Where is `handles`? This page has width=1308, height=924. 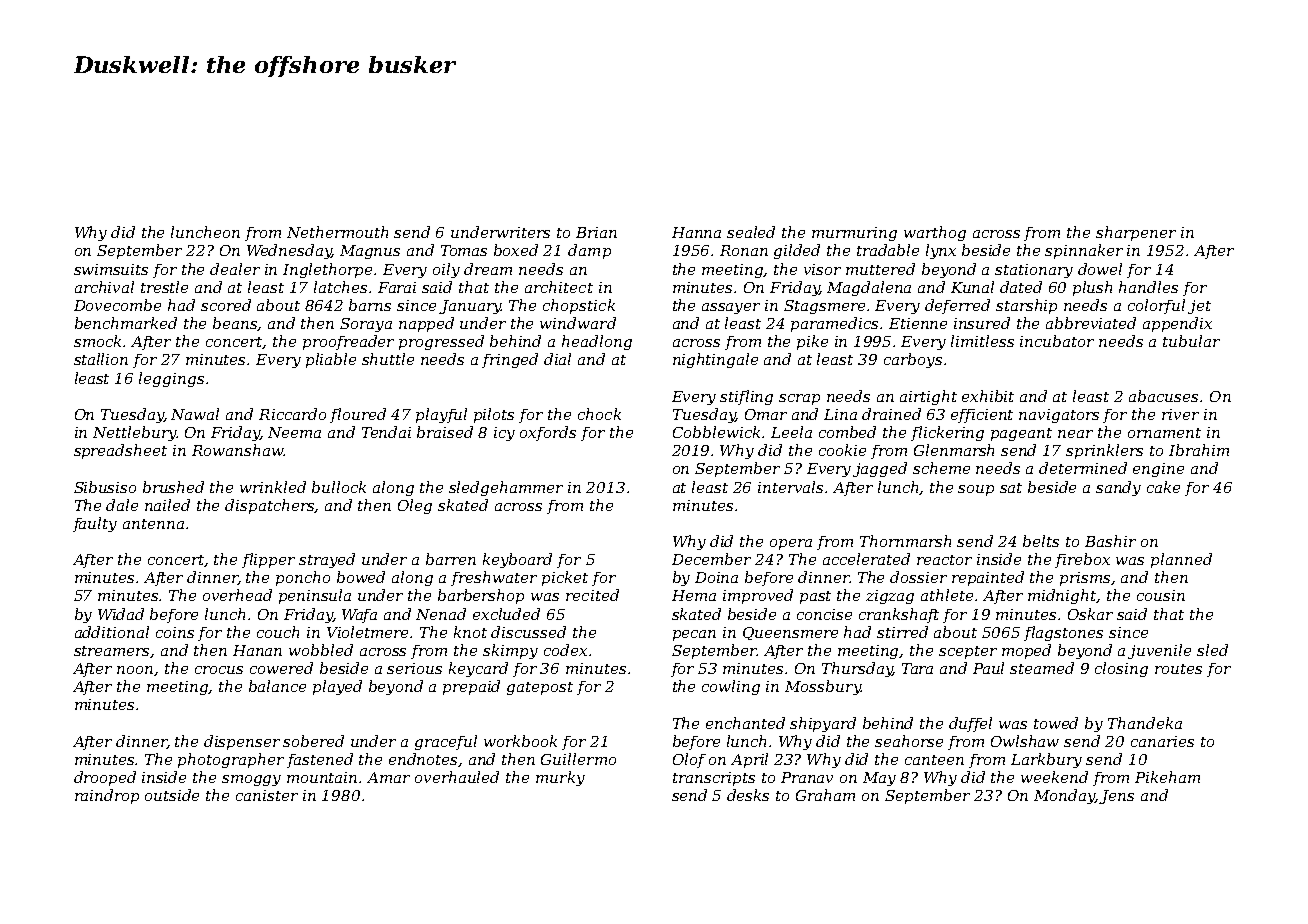 handles is located at coordinates (1148, 287).
